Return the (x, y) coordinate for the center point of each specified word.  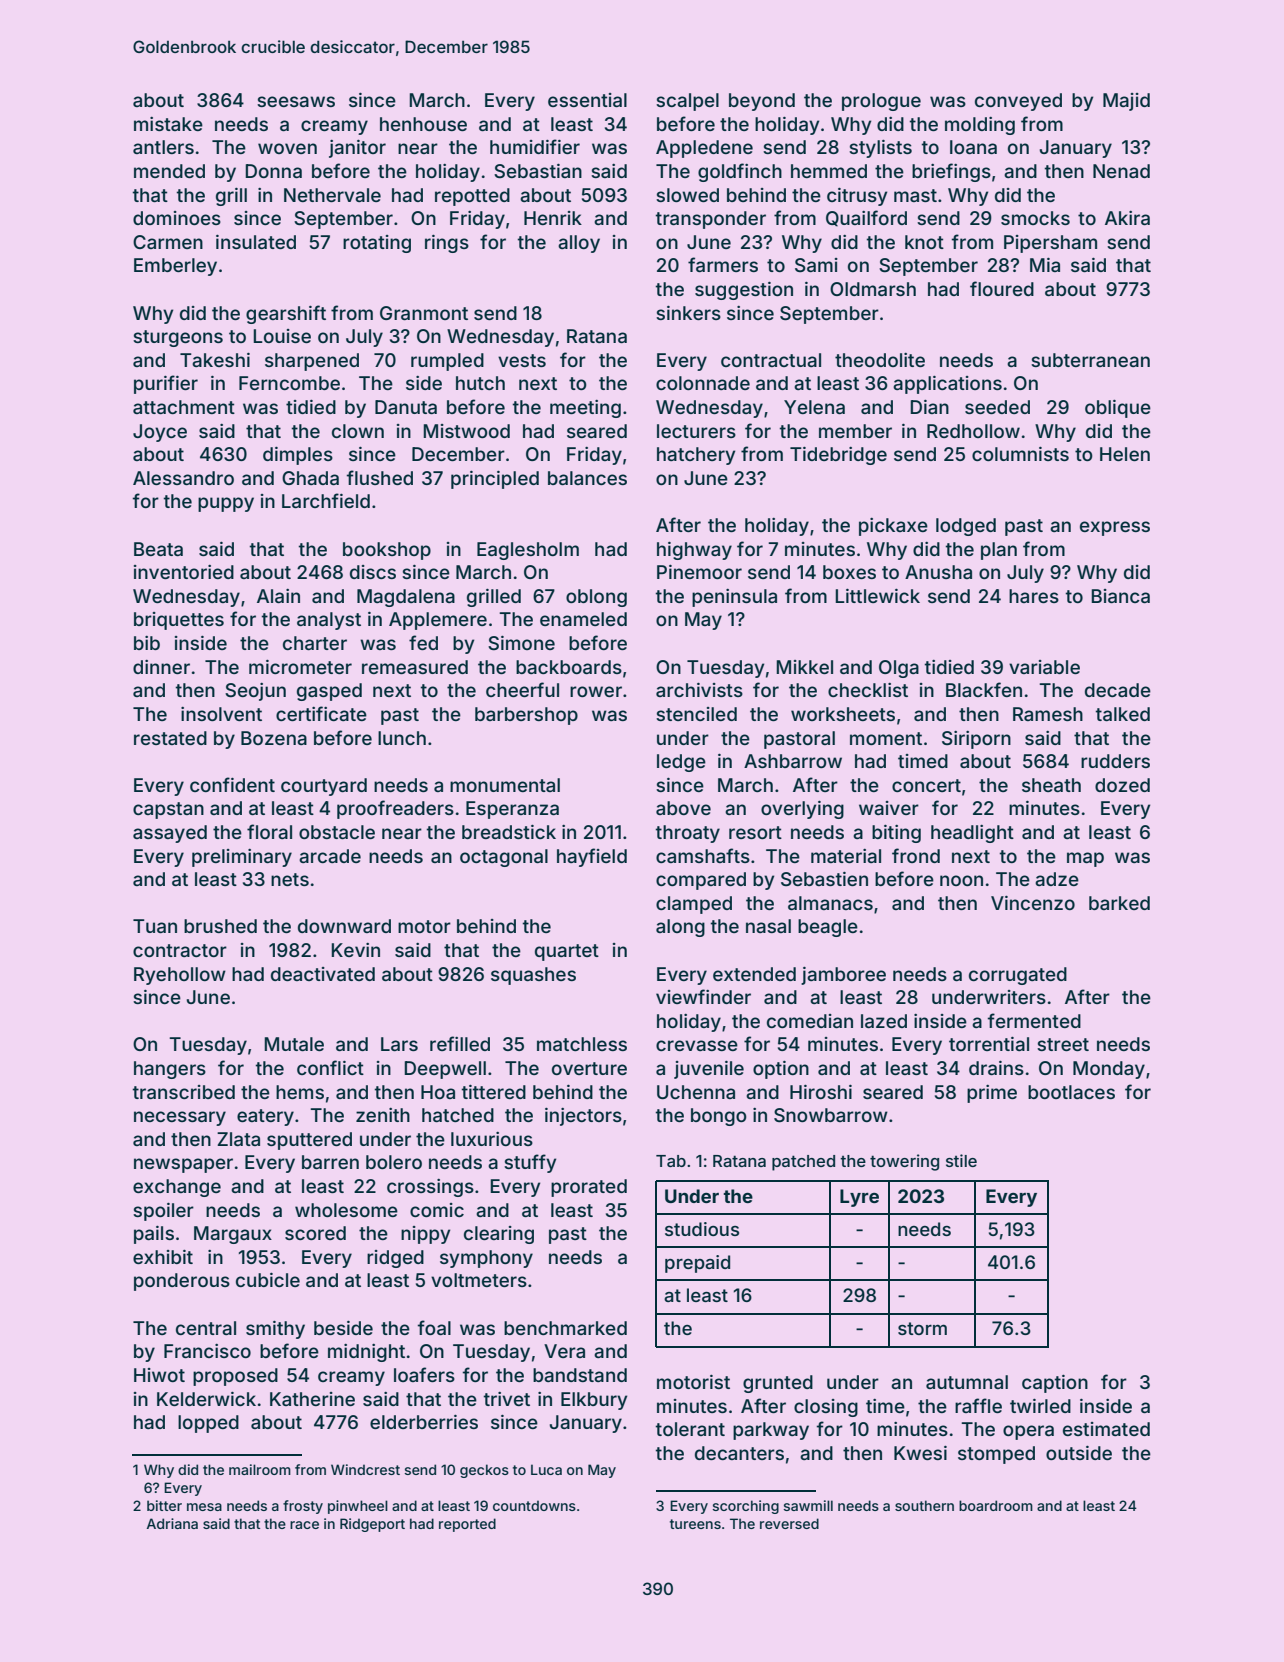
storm (922, 1328)
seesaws (296, 101)
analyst (329, 621)
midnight (366, 1353)
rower (596, 691)
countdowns (534, 1505)
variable (1044, 667)
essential (587, 100)
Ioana (973, 147)
